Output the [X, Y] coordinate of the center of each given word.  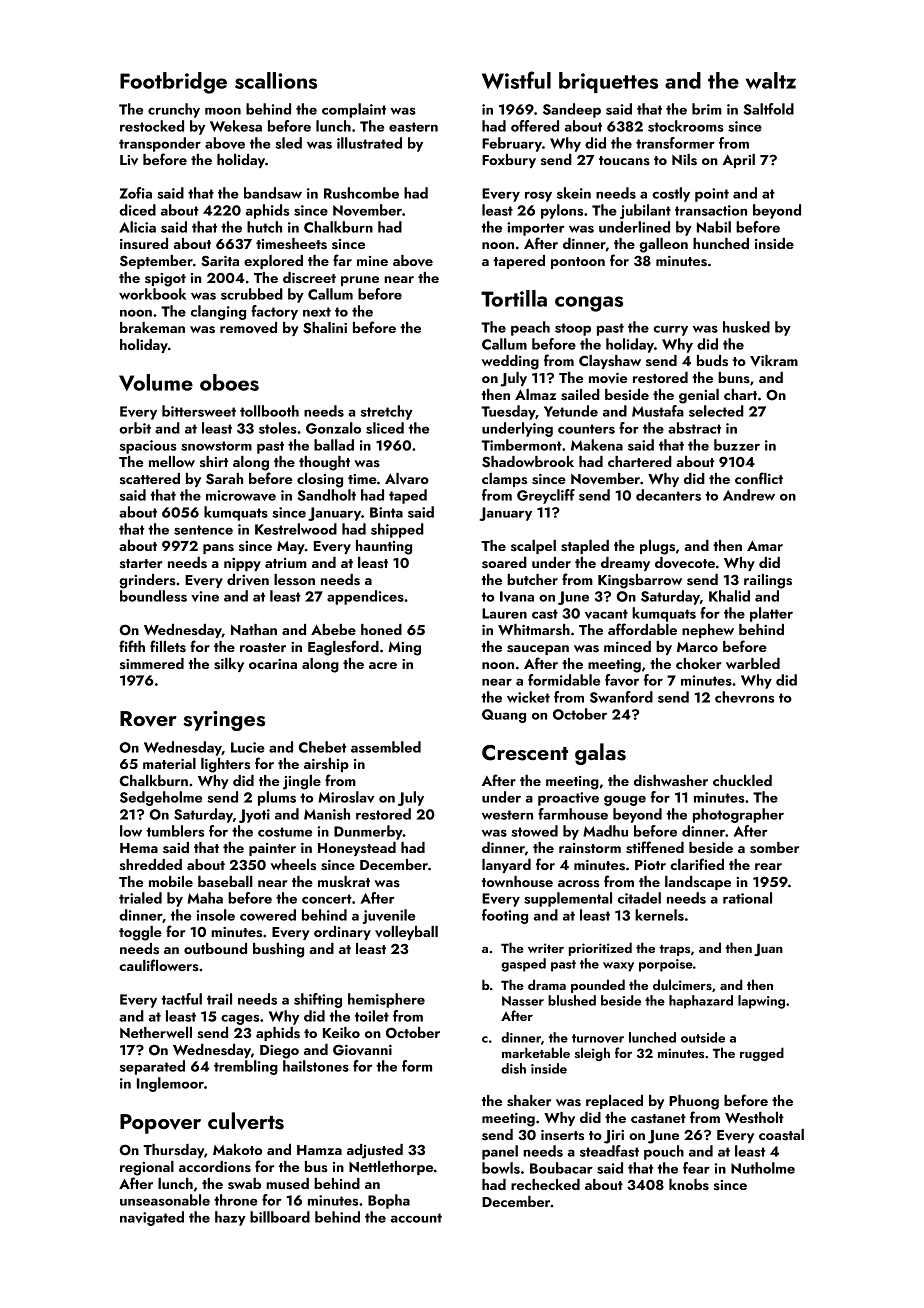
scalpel [533, 547]
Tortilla [514, 298]
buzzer [737, 445]
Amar [765, 546]
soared [504, 563]
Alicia [137, 227]
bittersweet [199, 411]
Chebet [322, 747]
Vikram [774, 360]
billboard [280, 1217]
